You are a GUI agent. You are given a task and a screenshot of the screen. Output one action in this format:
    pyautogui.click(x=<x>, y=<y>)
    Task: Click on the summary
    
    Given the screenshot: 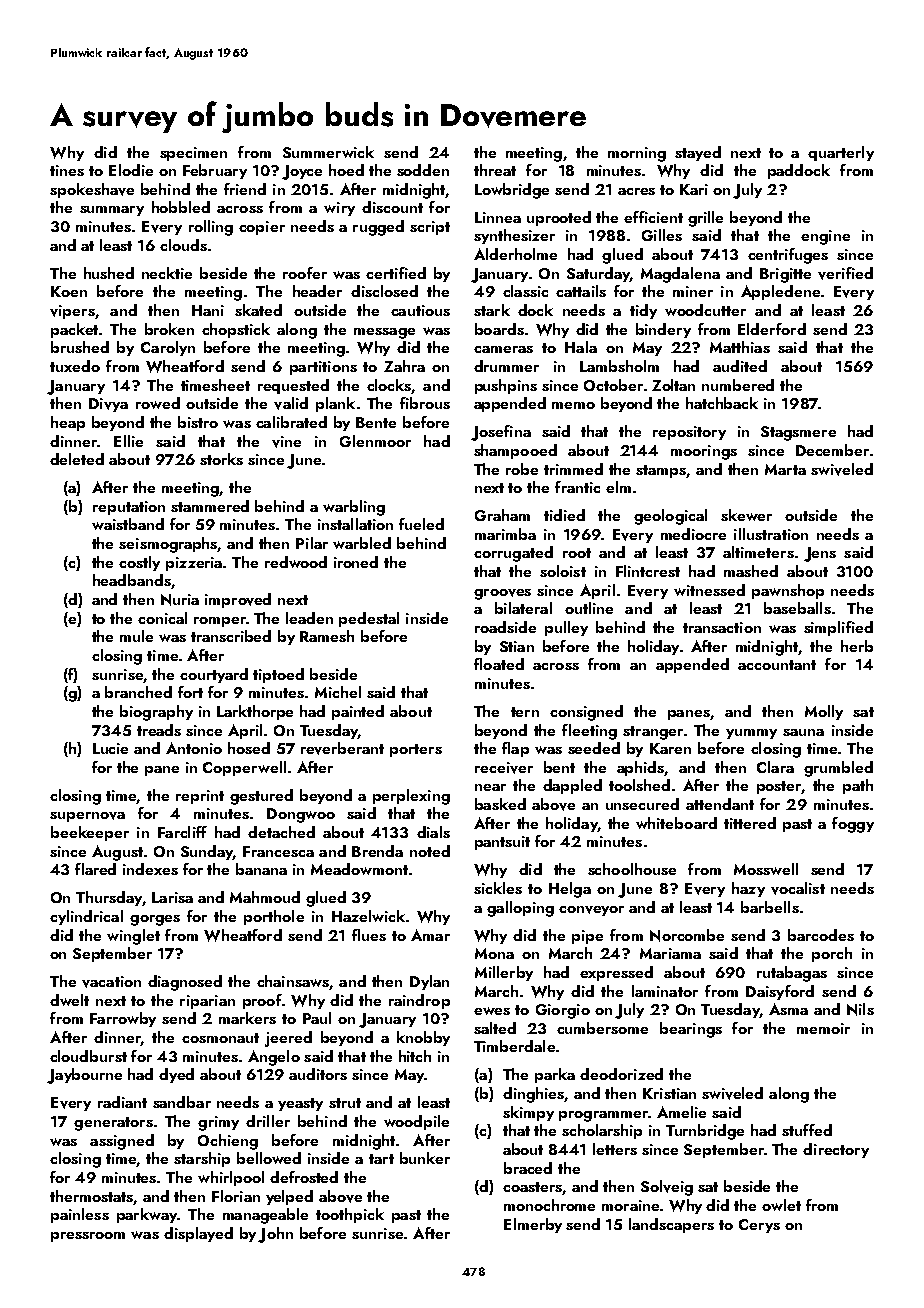 What is the action you would take?
    pyautogui.click(x=112, y=211)
